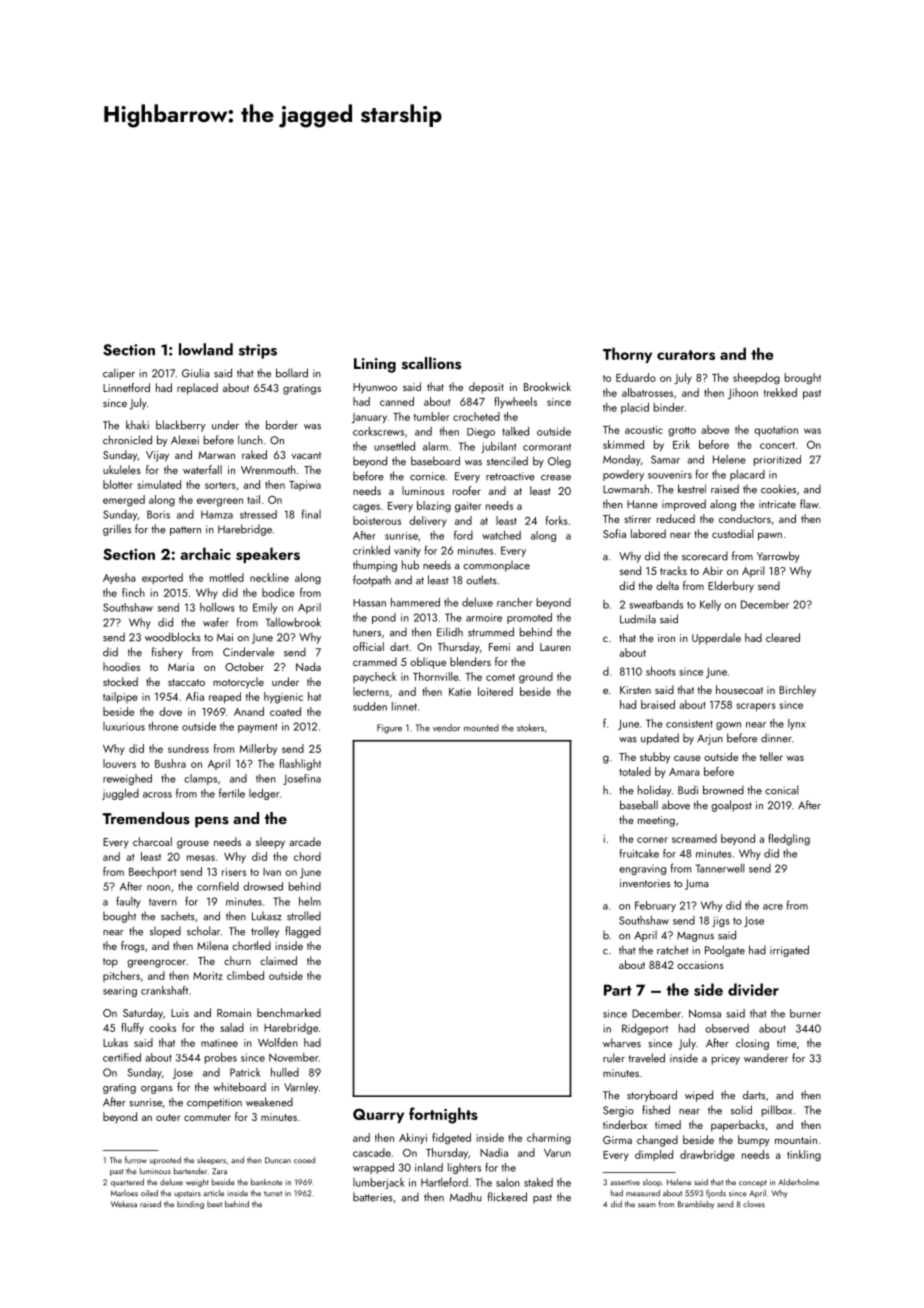 The image size is (924, 1308). I want to click on Wekesa, so click(124, 1204).
